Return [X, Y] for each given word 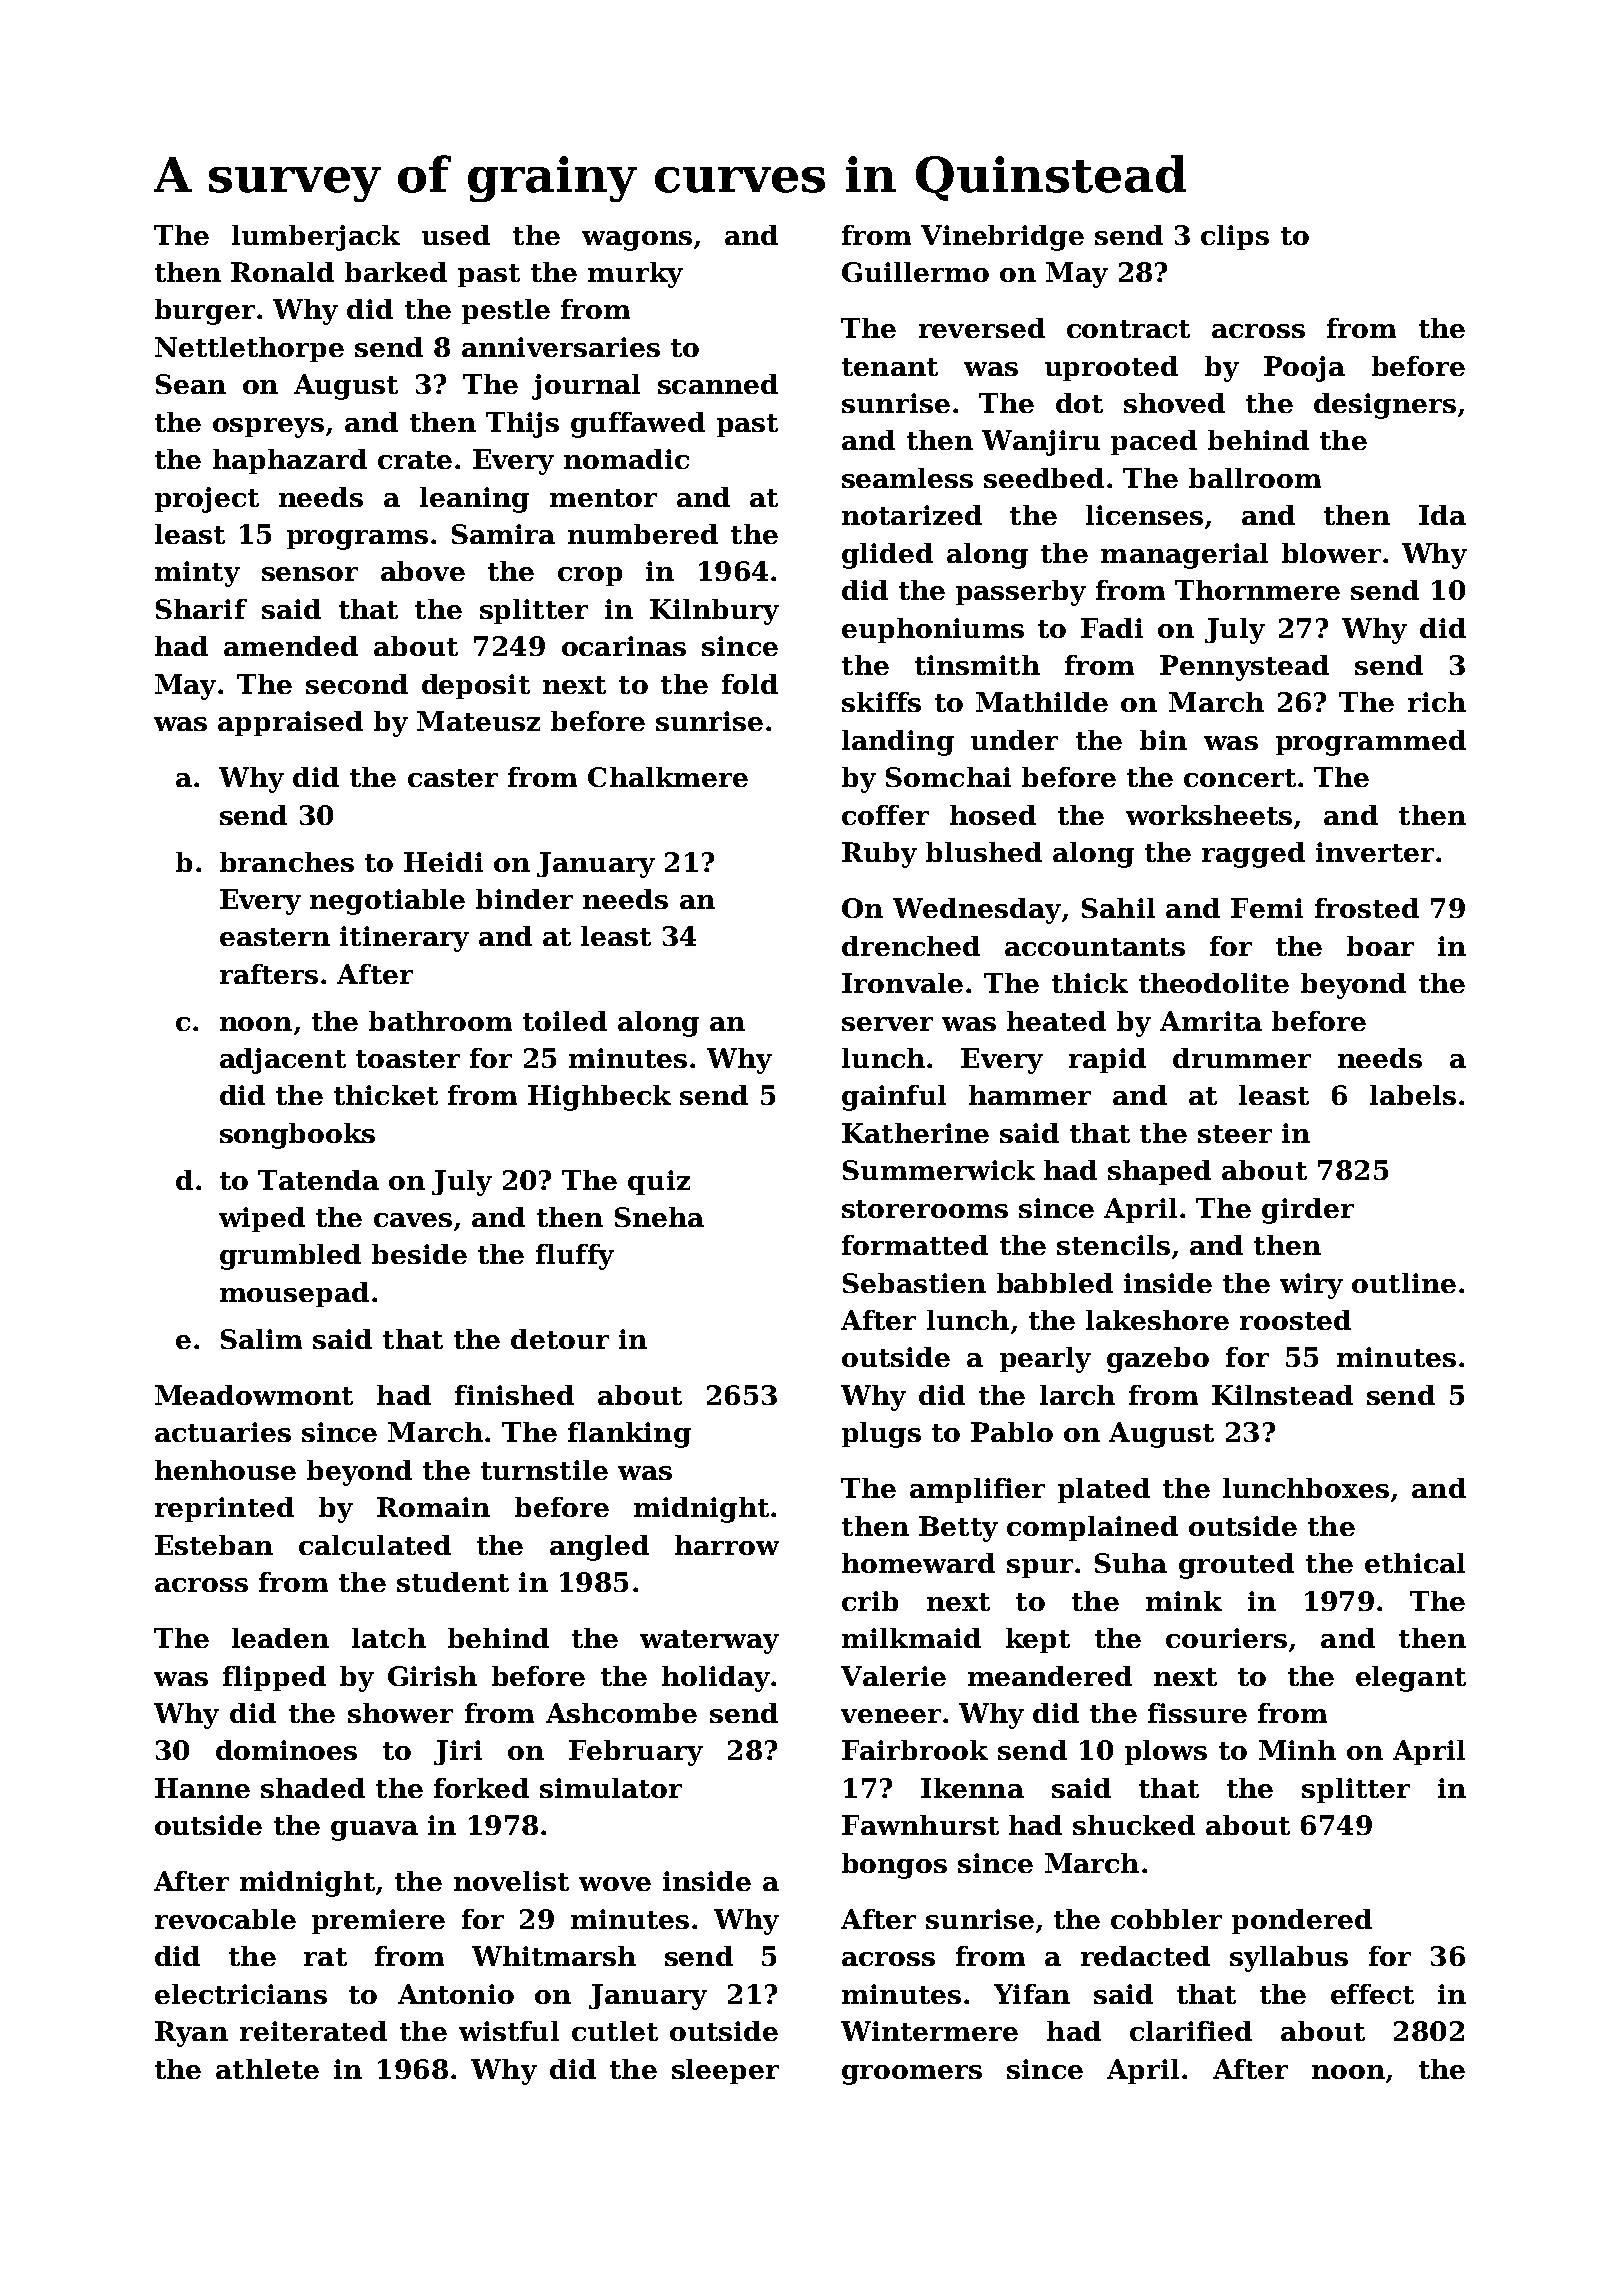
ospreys [268, 428]
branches [287, 862]
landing [898, 743]
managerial [1184, 556]
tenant [890, 367]
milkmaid [911, 1638]
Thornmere [1257, 590]
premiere [378, 1921]
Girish [432, 1676]
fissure [1197, 1713]
